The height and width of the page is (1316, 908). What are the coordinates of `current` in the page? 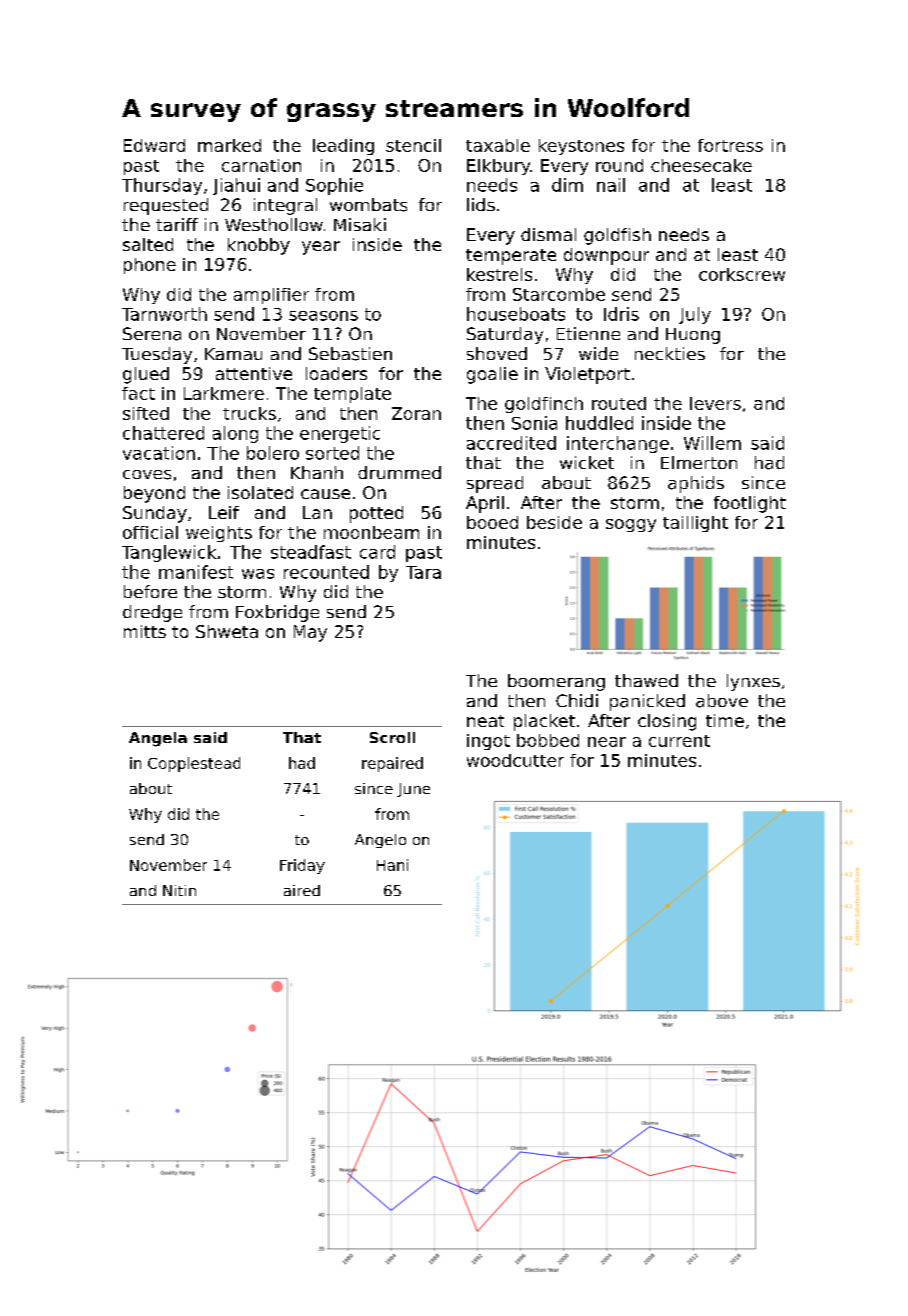 It's located at (679, 741).
